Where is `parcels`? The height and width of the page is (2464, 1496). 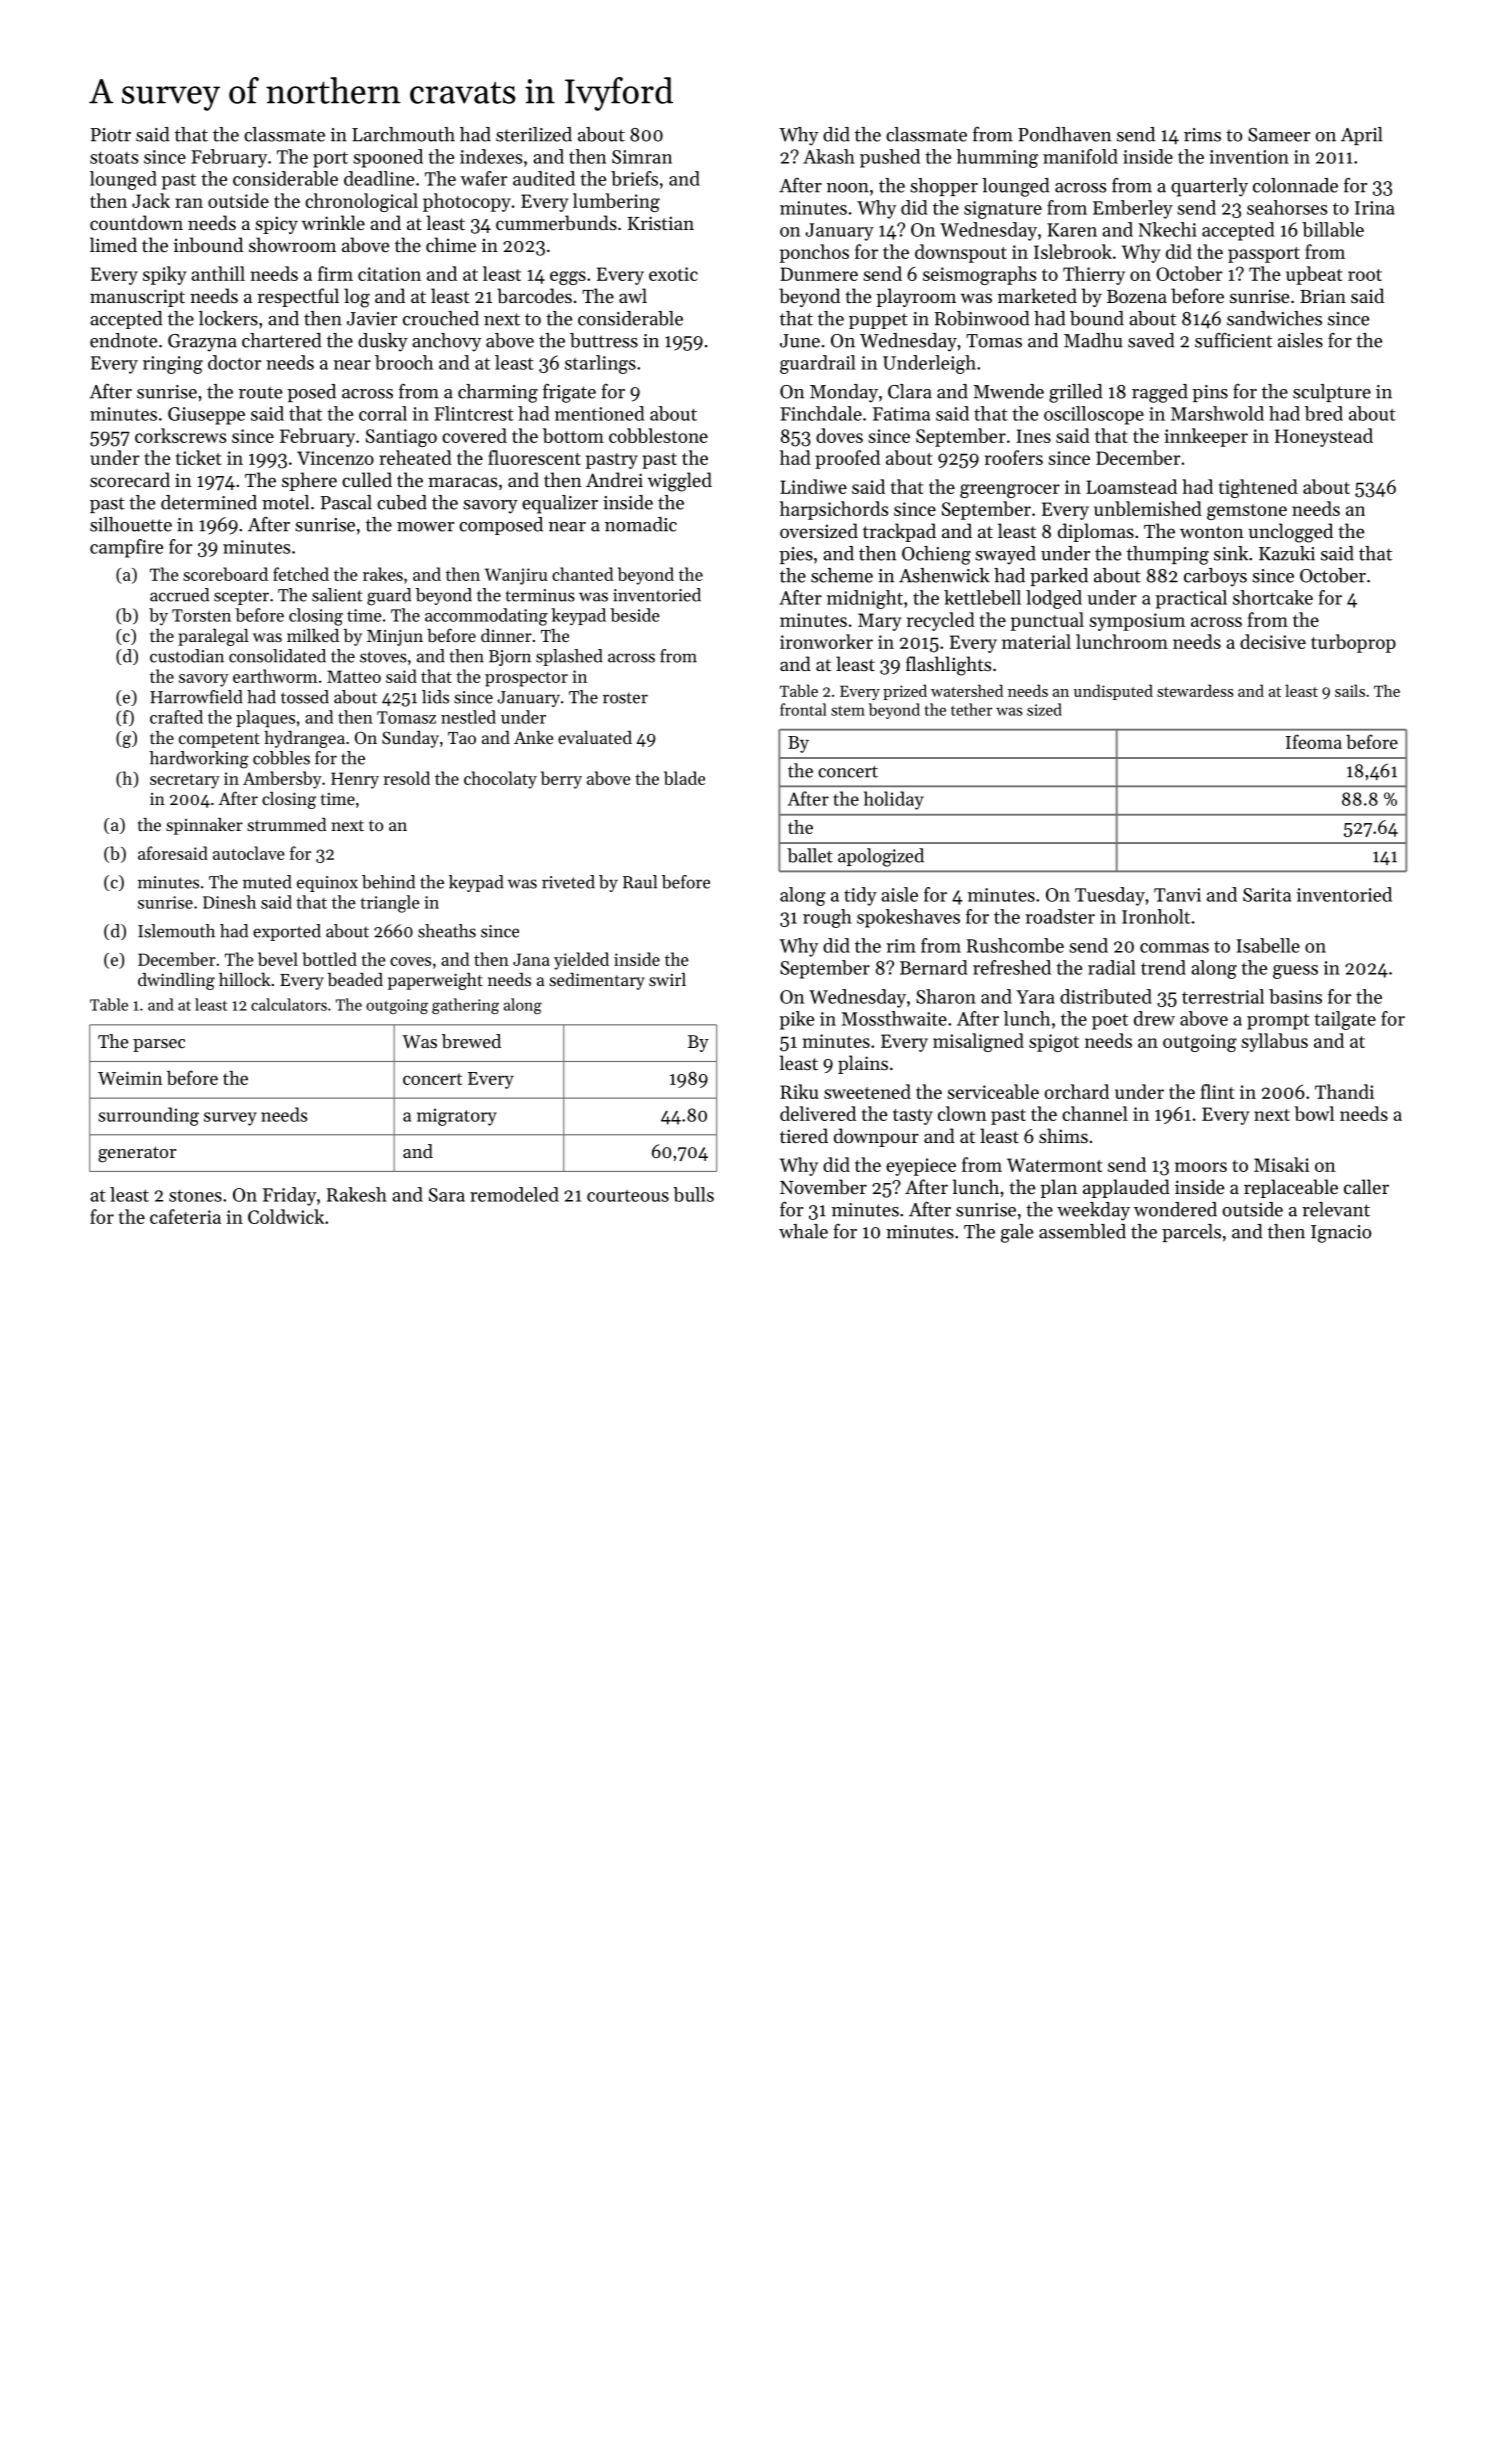
parcels is located at coordinates (1191, 1233).
